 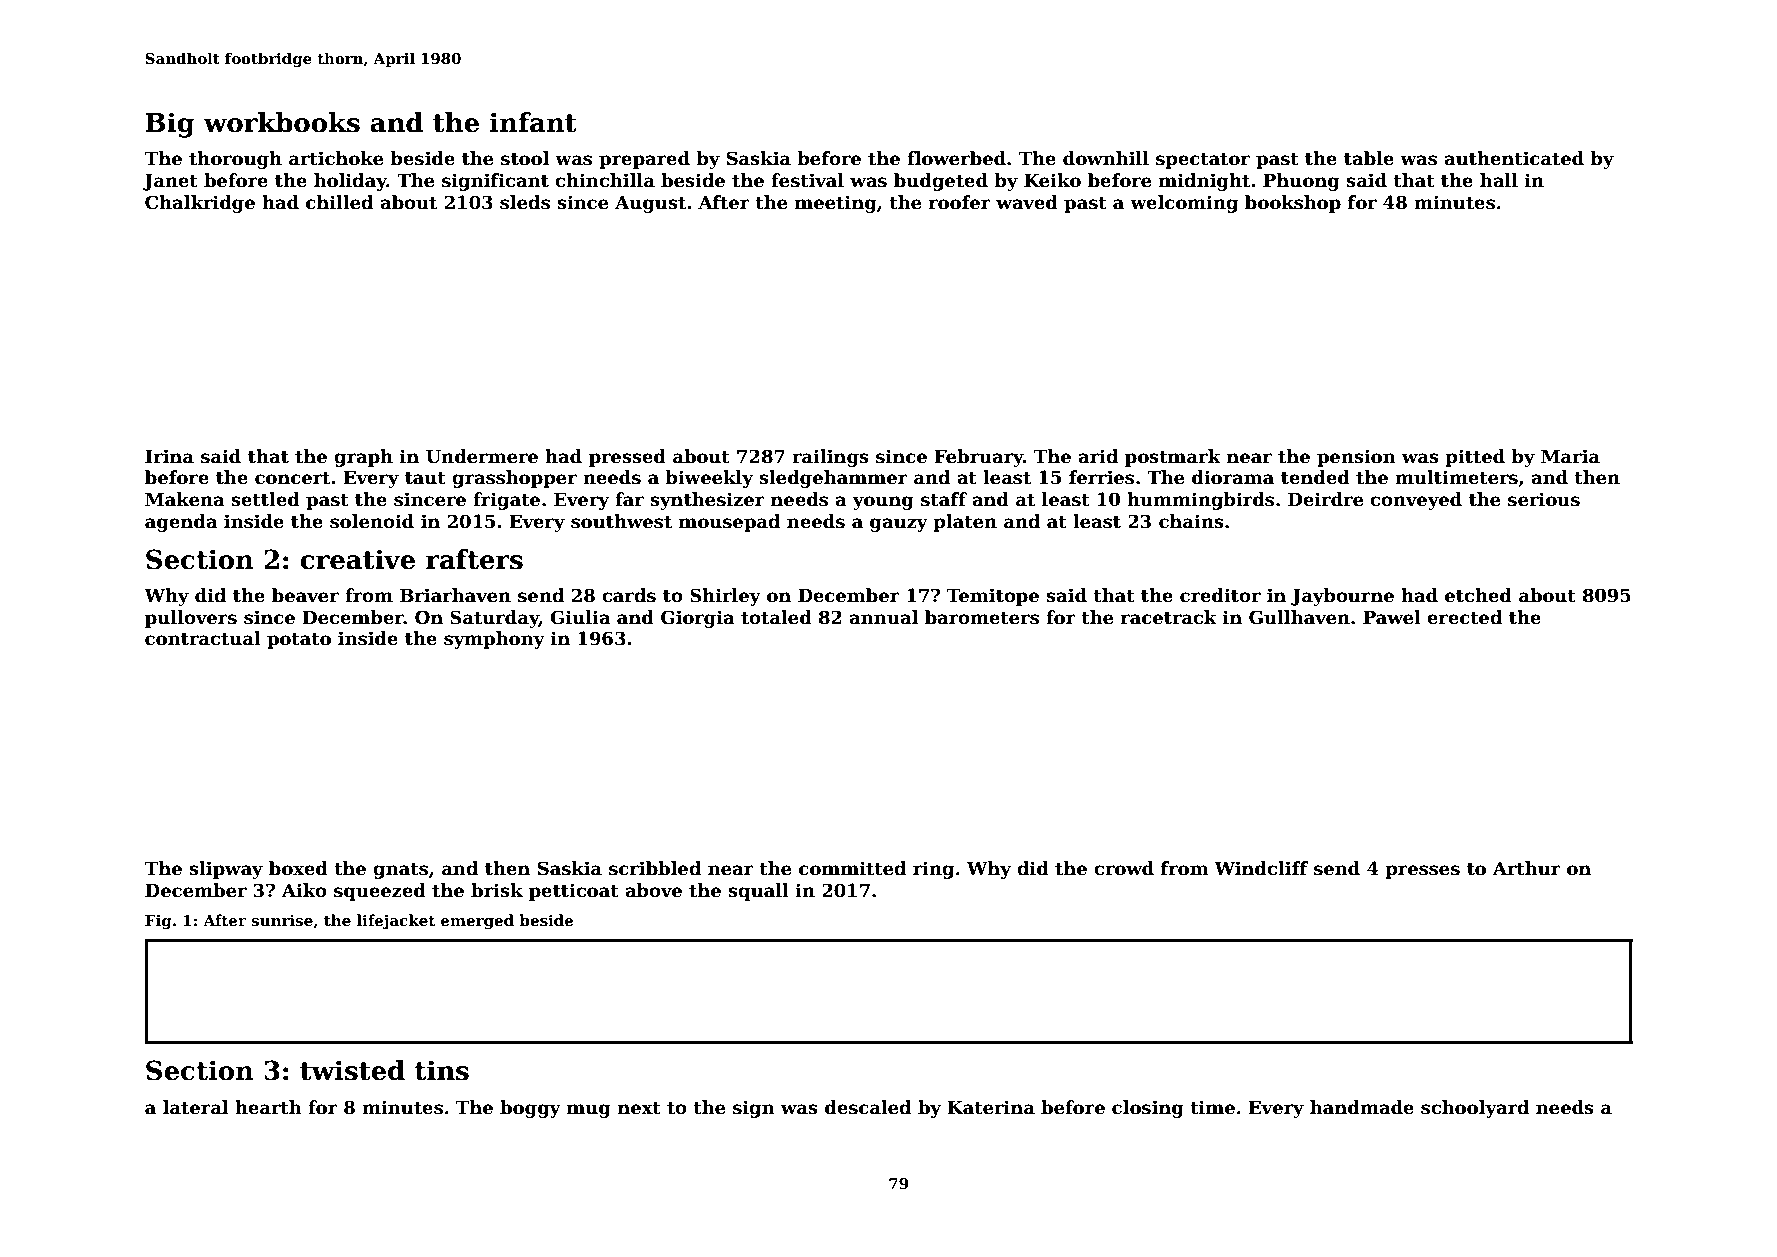 I want to click on etched, so click(x=1478, y=595).
